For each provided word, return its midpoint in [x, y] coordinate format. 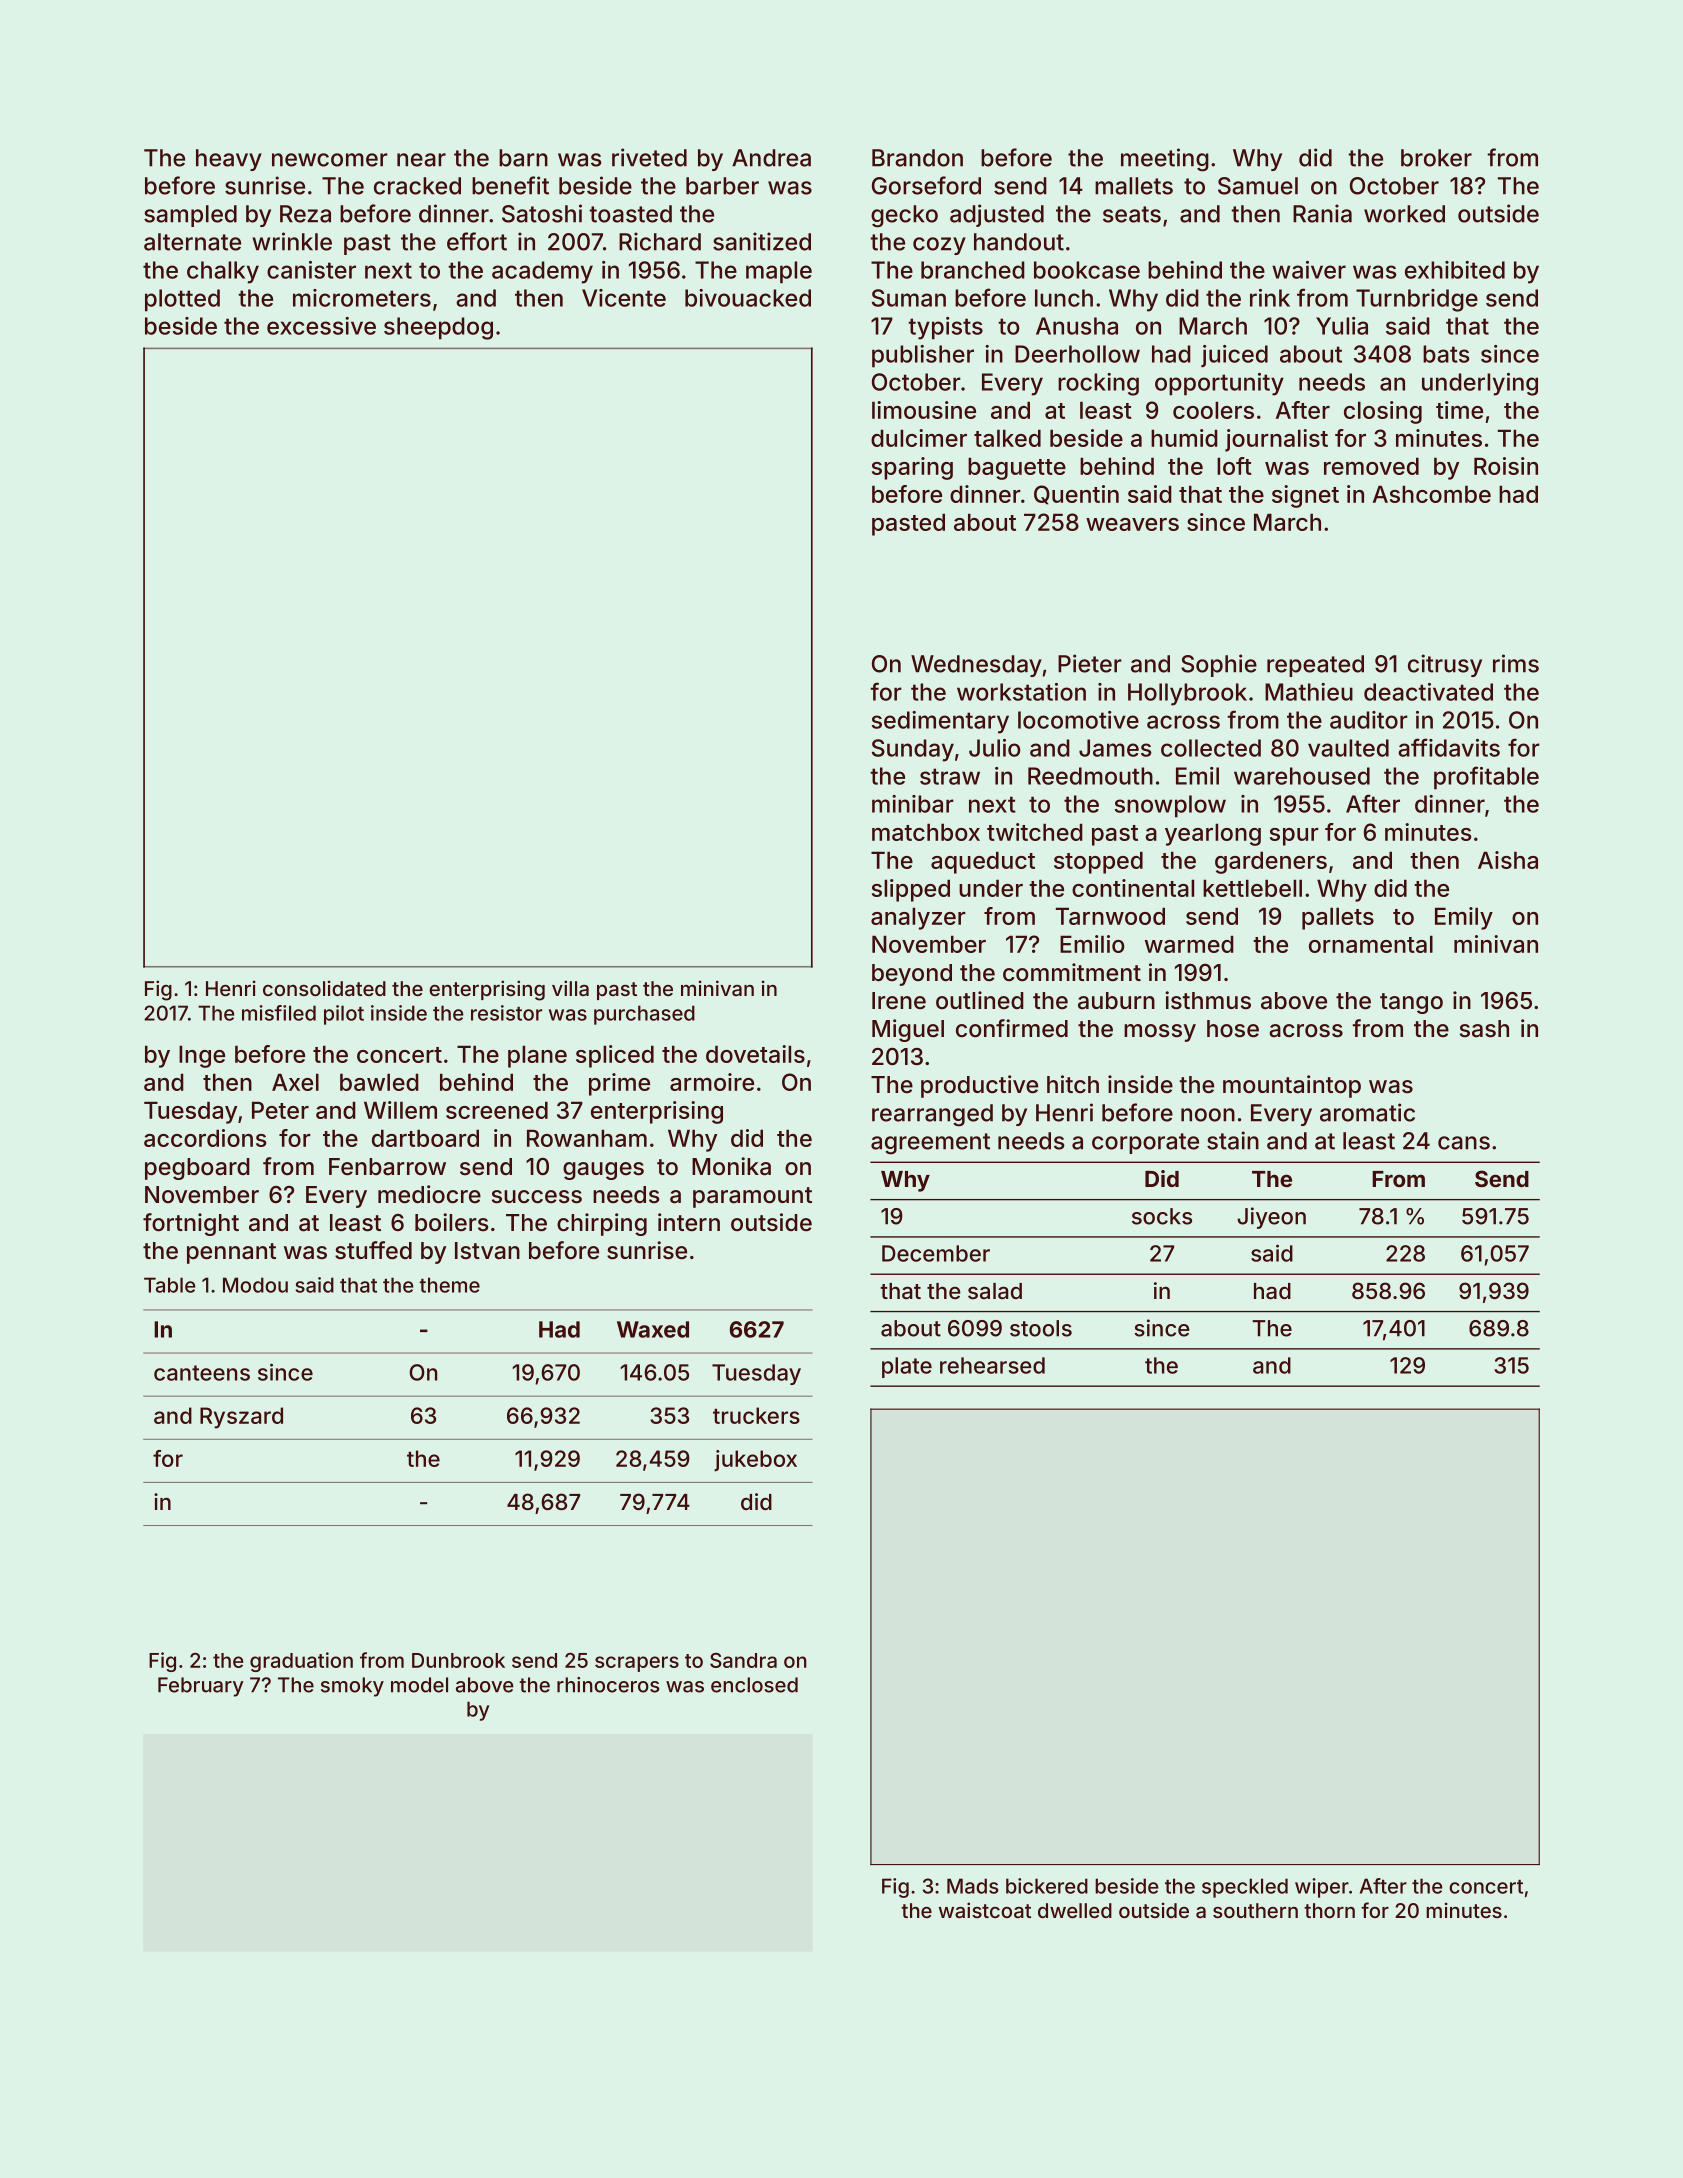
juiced [1234, 356]
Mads [973, 1886]
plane [537, 1056]
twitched [1035, 832]
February [201, 1687]
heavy [229, 160]
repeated [1315, 666]
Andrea [771, 158]
